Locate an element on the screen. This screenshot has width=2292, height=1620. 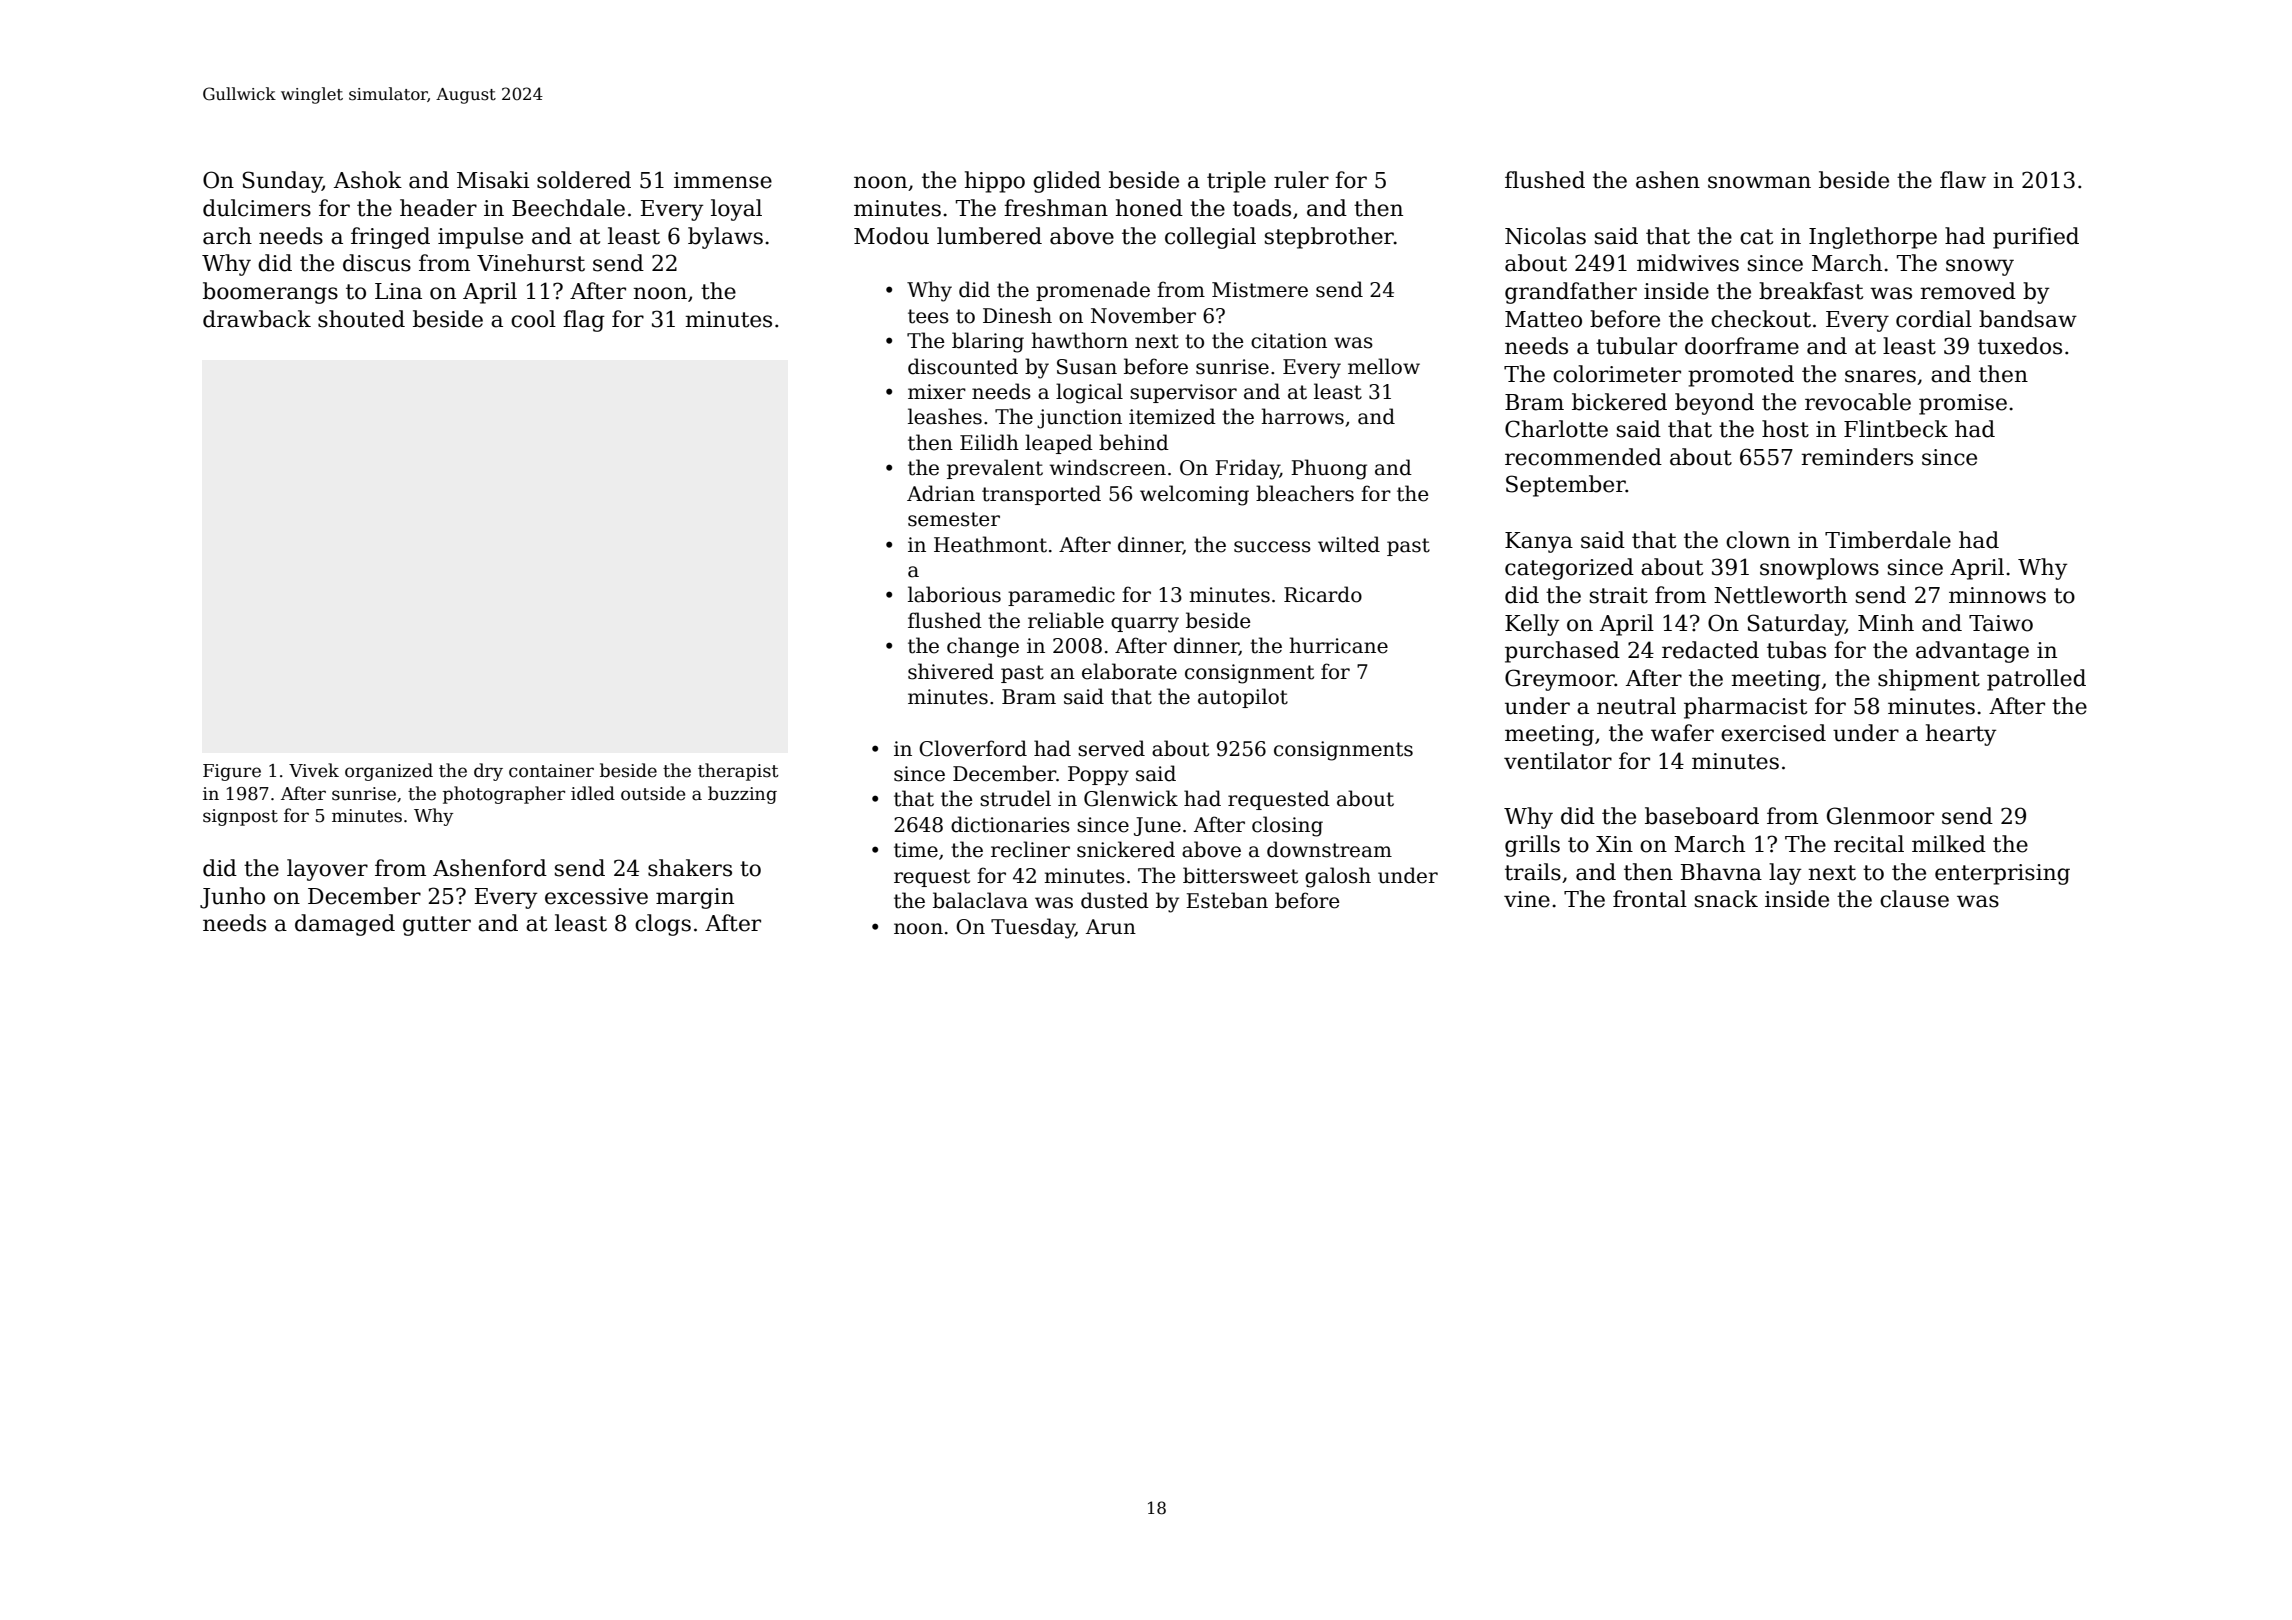
lumbered is located at coordinates (989, 236).
